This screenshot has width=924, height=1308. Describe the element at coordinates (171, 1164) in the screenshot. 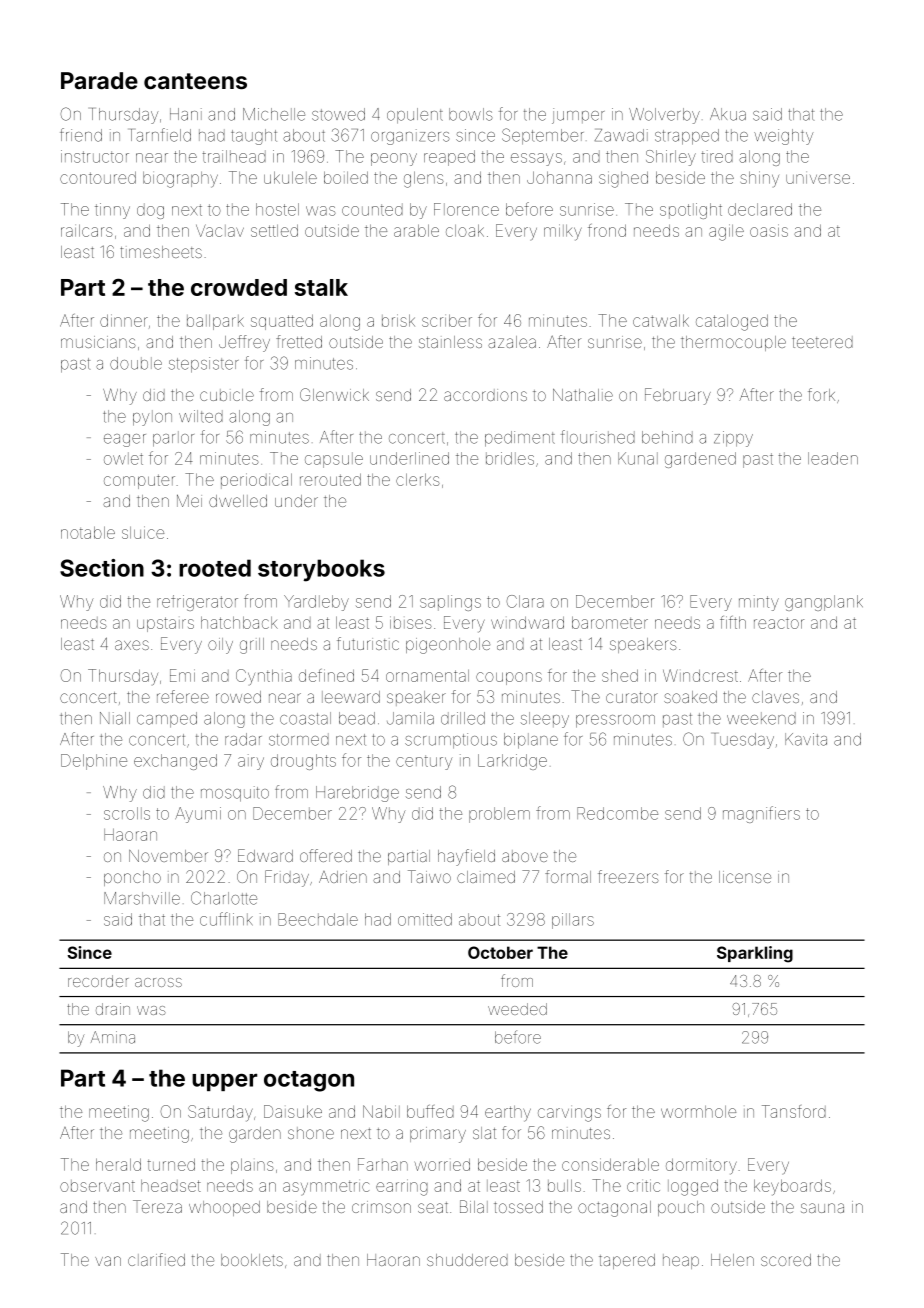

I see `turned` at that location.
